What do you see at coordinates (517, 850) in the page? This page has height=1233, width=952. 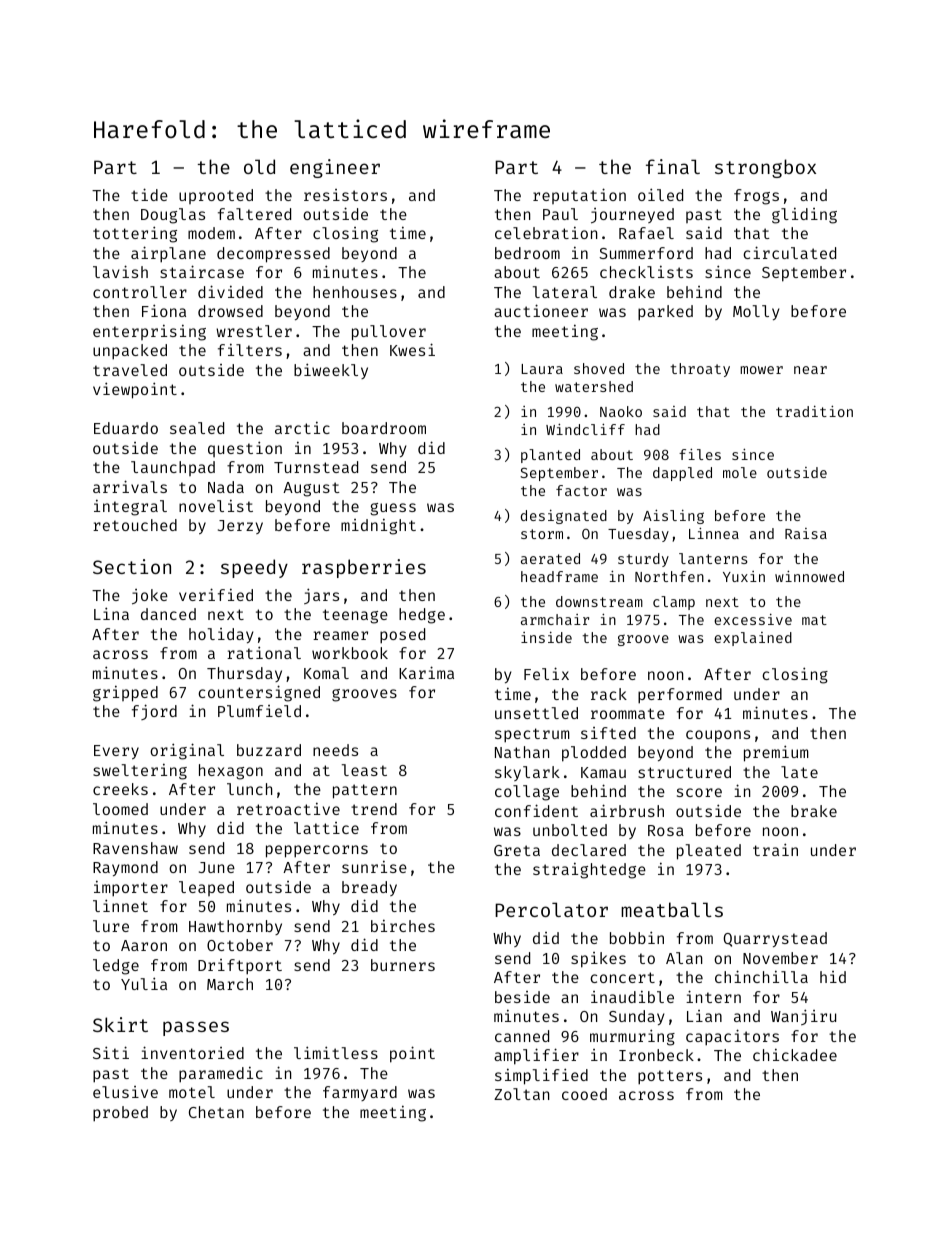 I see `Greta` at bounding box center [517, 850].
